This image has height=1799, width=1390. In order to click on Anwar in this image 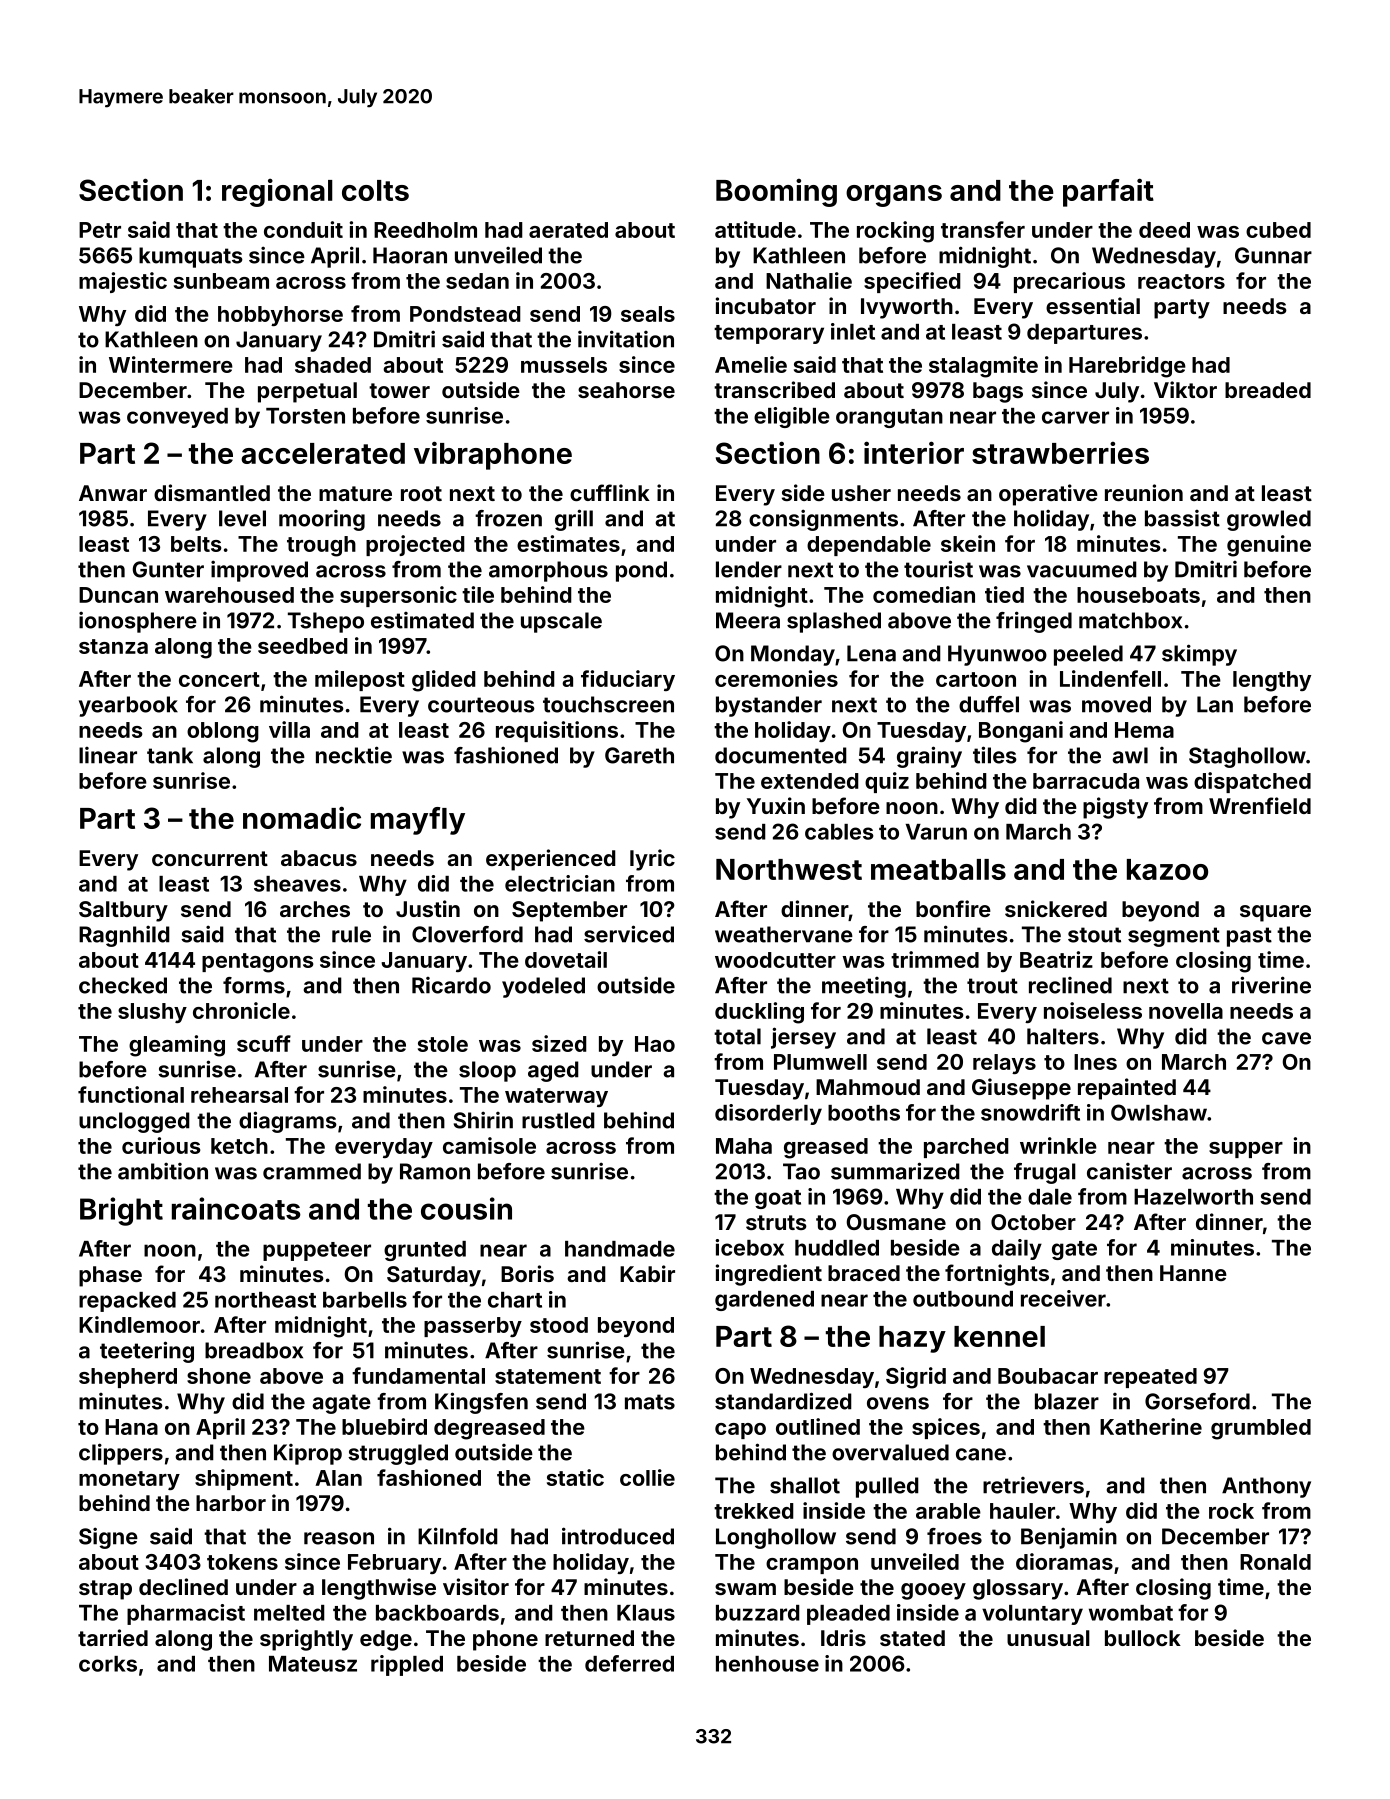, I will do `click(113, 493)`.
